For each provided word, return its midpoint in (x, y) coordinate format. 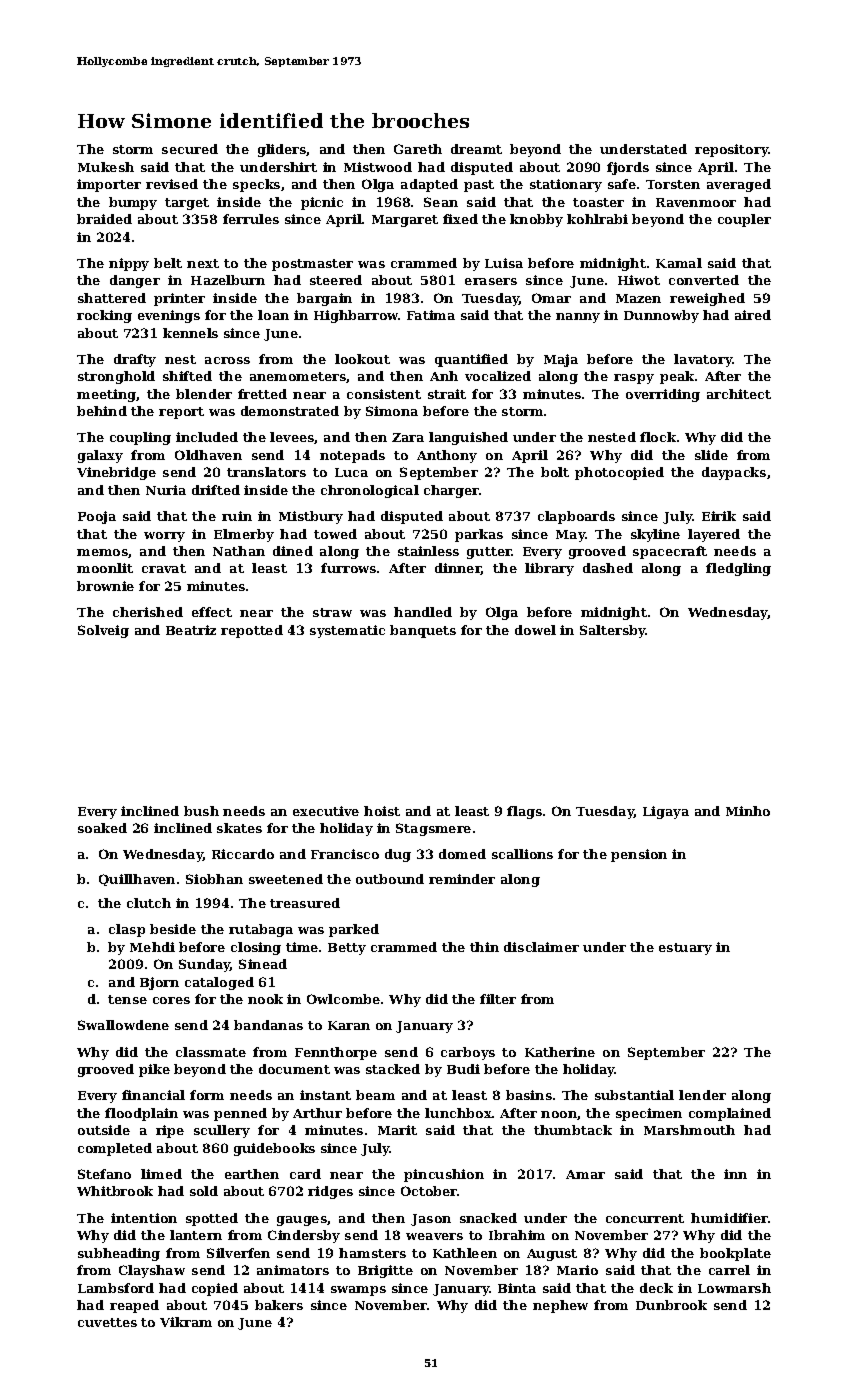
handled (423, 612)
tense (127, 999)
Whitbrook (115, 1191)
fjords (628, 168)
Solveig (103, 631)
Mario (577, 1270)
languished (468, 438)
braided (104, 219)
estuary (685, 949)
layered (714, 535)
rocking (104, 316)
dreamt (476, 149)
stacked (393, 1069)
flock (658, 437)
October (429, 1191)
